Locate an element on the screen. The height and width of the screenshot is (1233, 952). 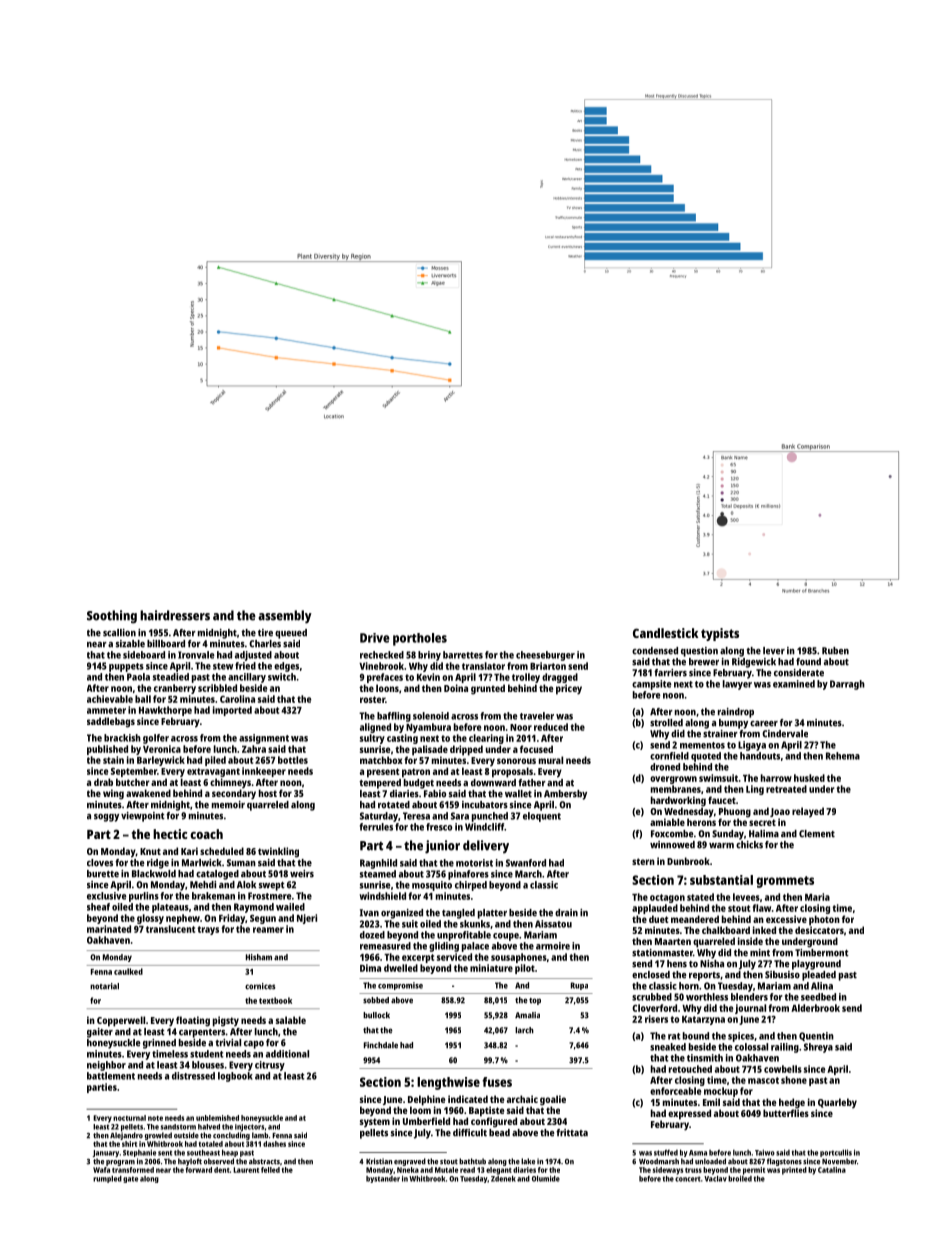
coach is located at coordinates (206, 834).
